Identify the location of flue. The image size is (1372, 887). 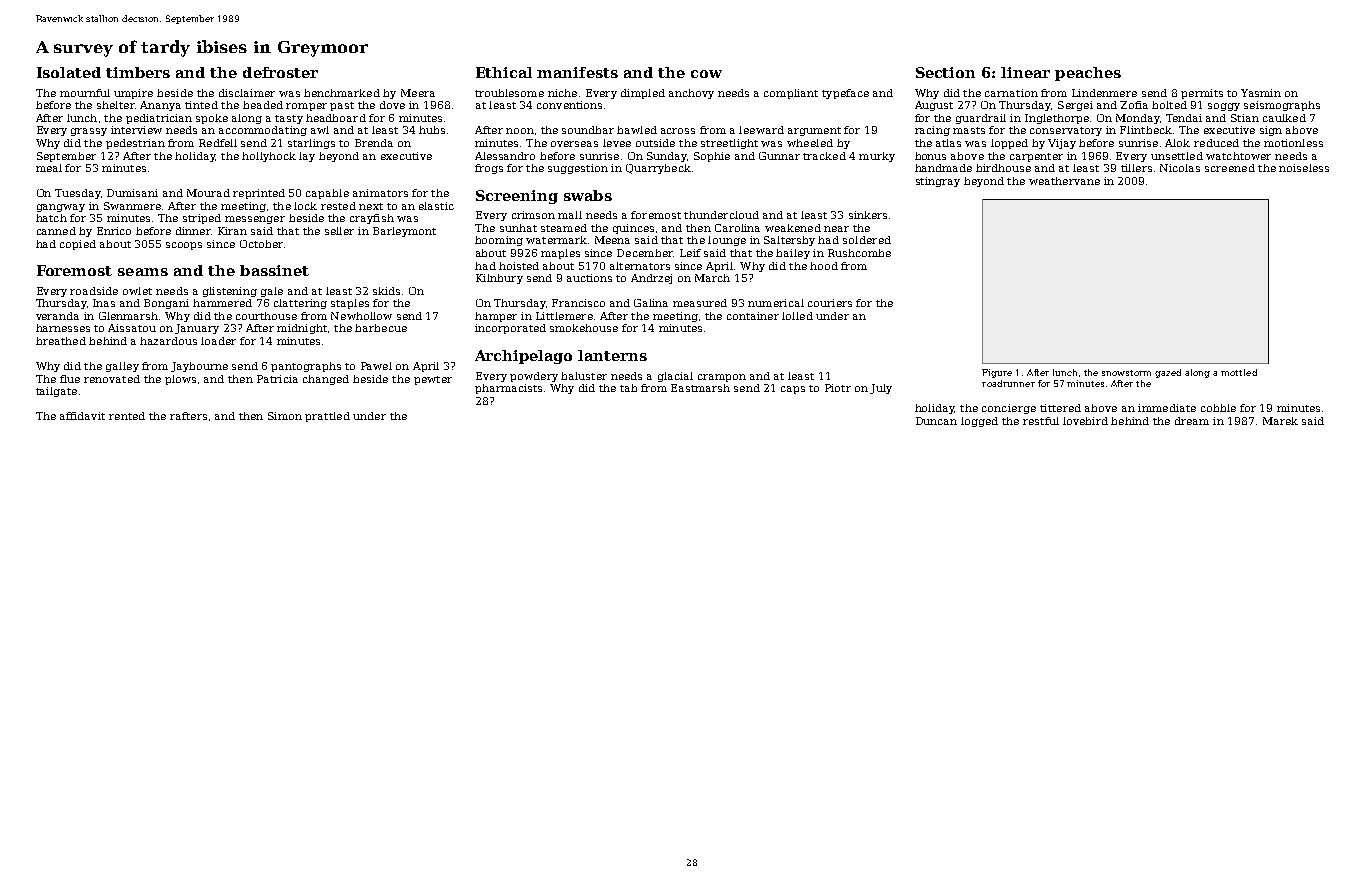
(70, 379).
